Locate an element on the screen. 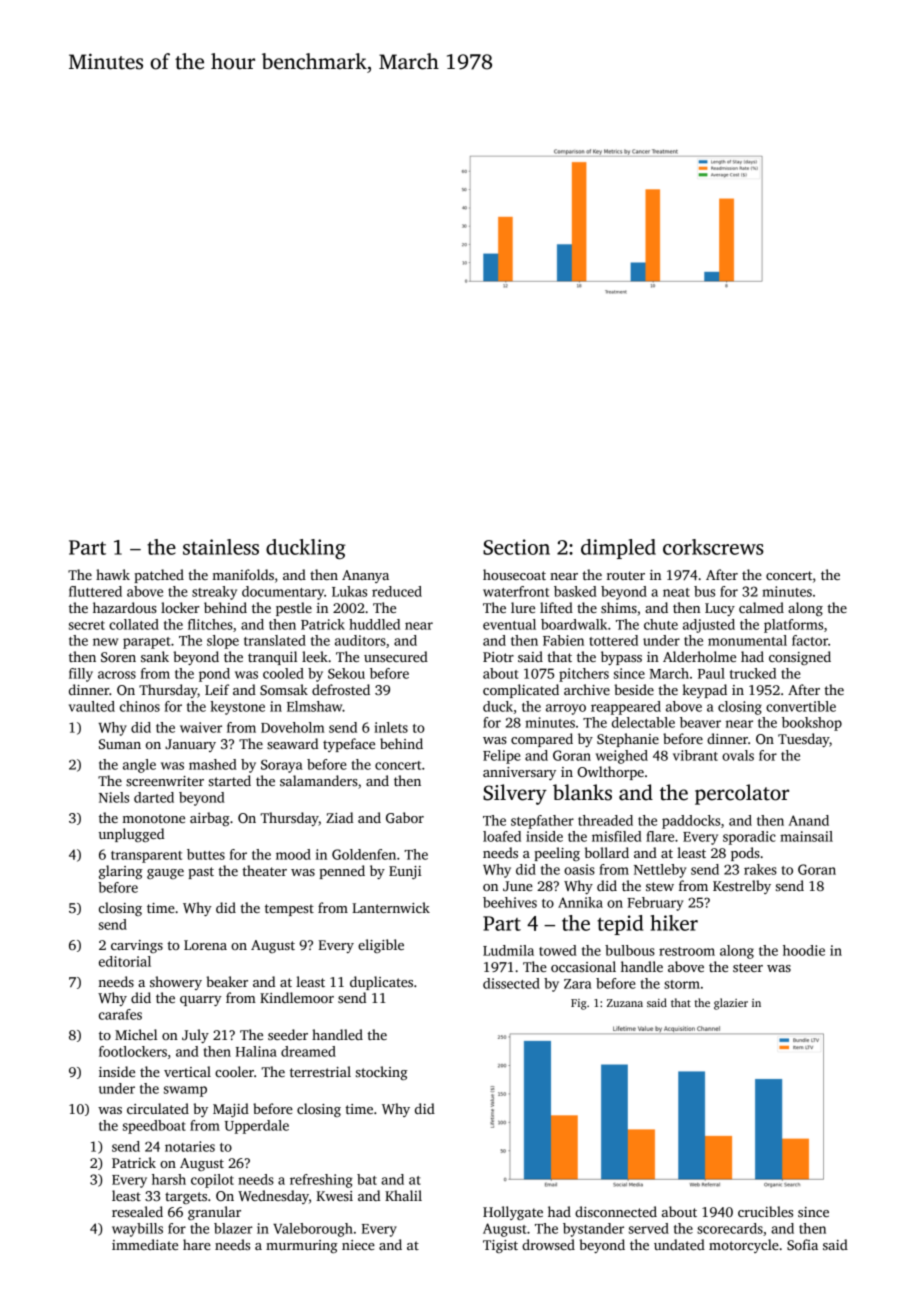  screenwriter is located at coordinates (165, 781).
